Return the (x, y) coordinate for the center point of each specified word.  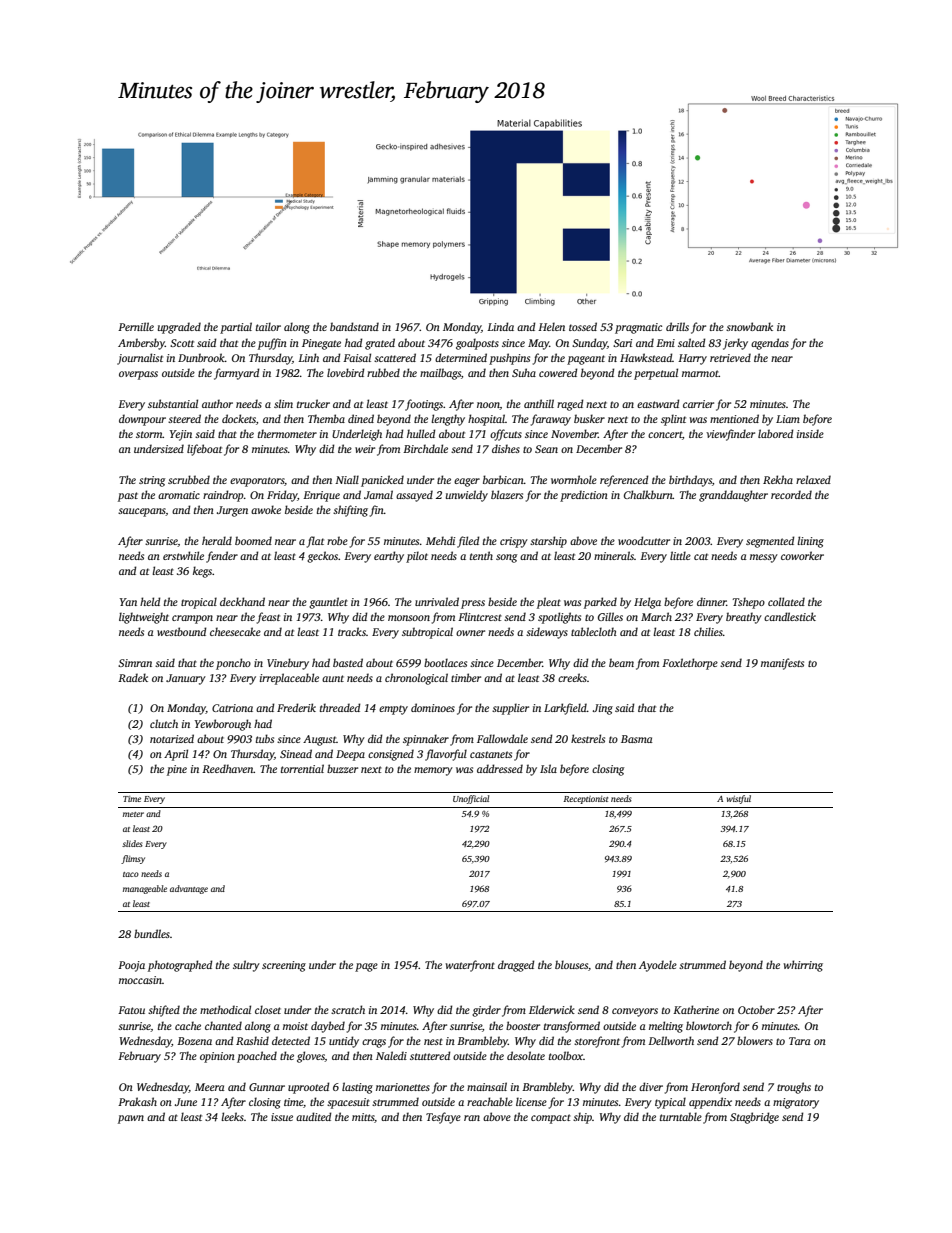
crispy (514, 542)
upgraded (179, 328)
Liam (788, 419)
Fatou (131, 1010)
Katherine (696, 1009)
